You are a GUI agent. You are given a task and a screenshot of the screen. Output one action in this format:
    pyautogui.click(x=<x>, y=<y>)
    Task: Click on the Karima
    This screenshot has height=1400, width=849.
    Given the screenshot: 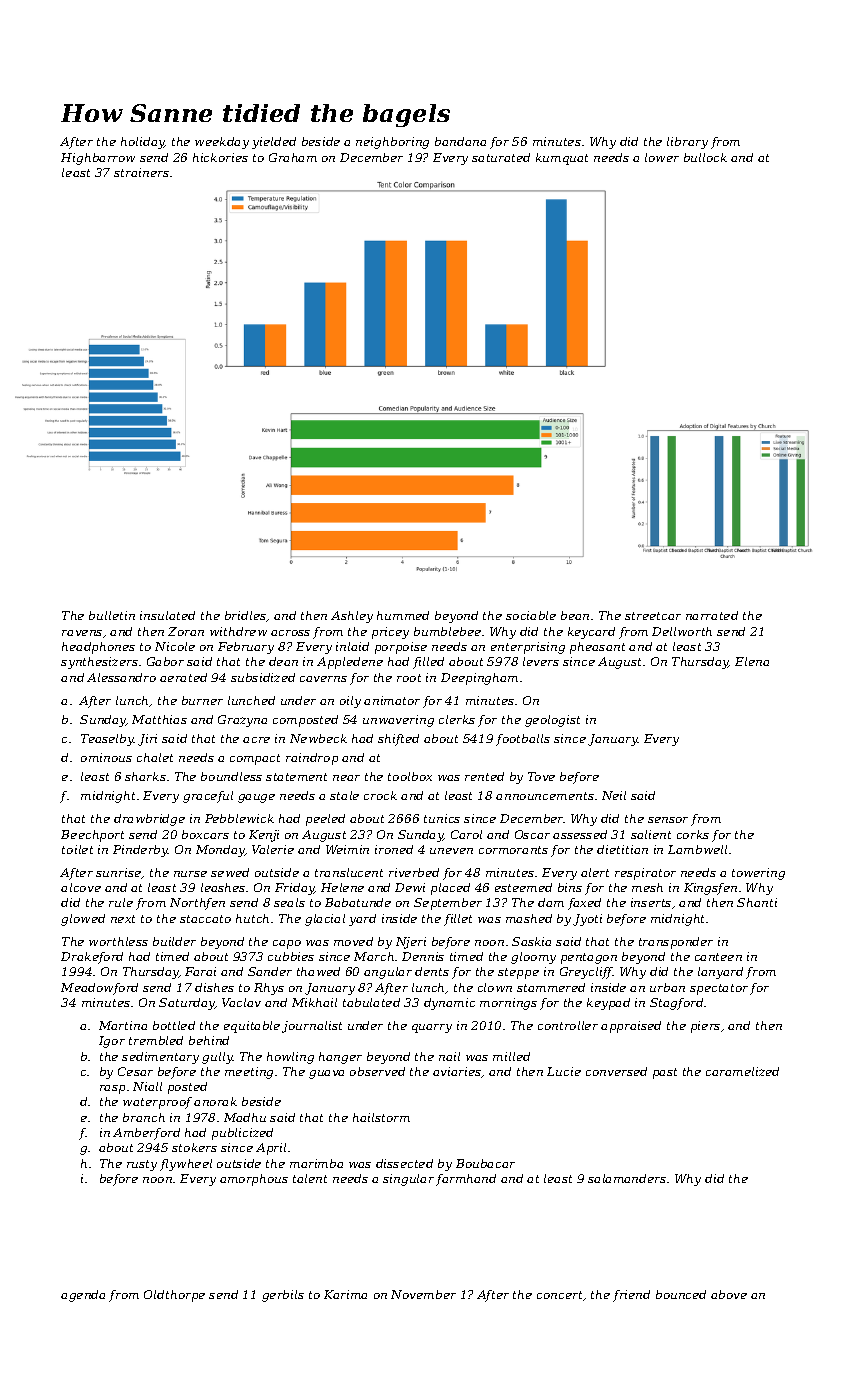 What is the action you would take?
    pyautogui.click(x=345, y=1294)
